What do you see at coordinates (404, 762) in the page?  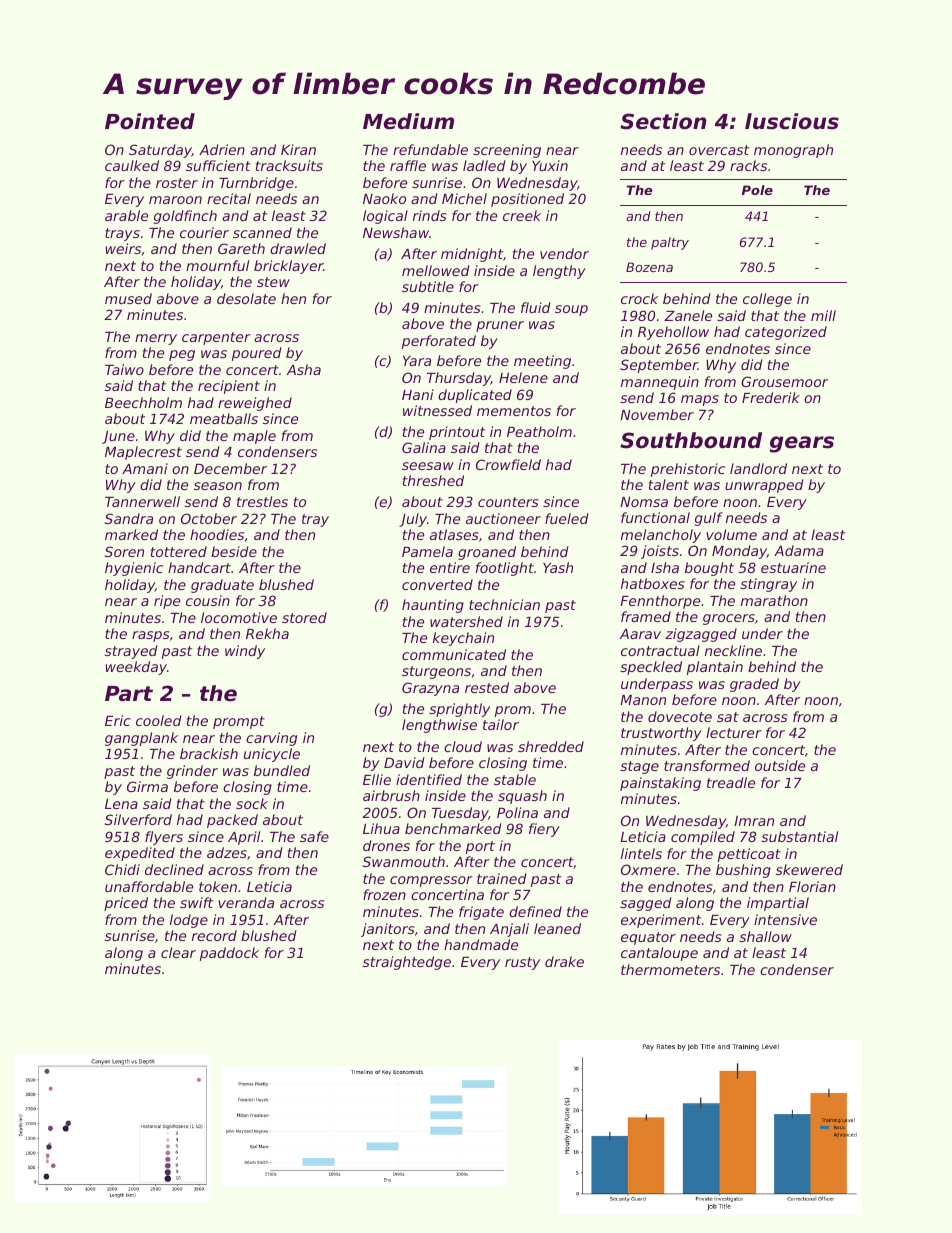 I see `David` at bounding box center [404, 762].
